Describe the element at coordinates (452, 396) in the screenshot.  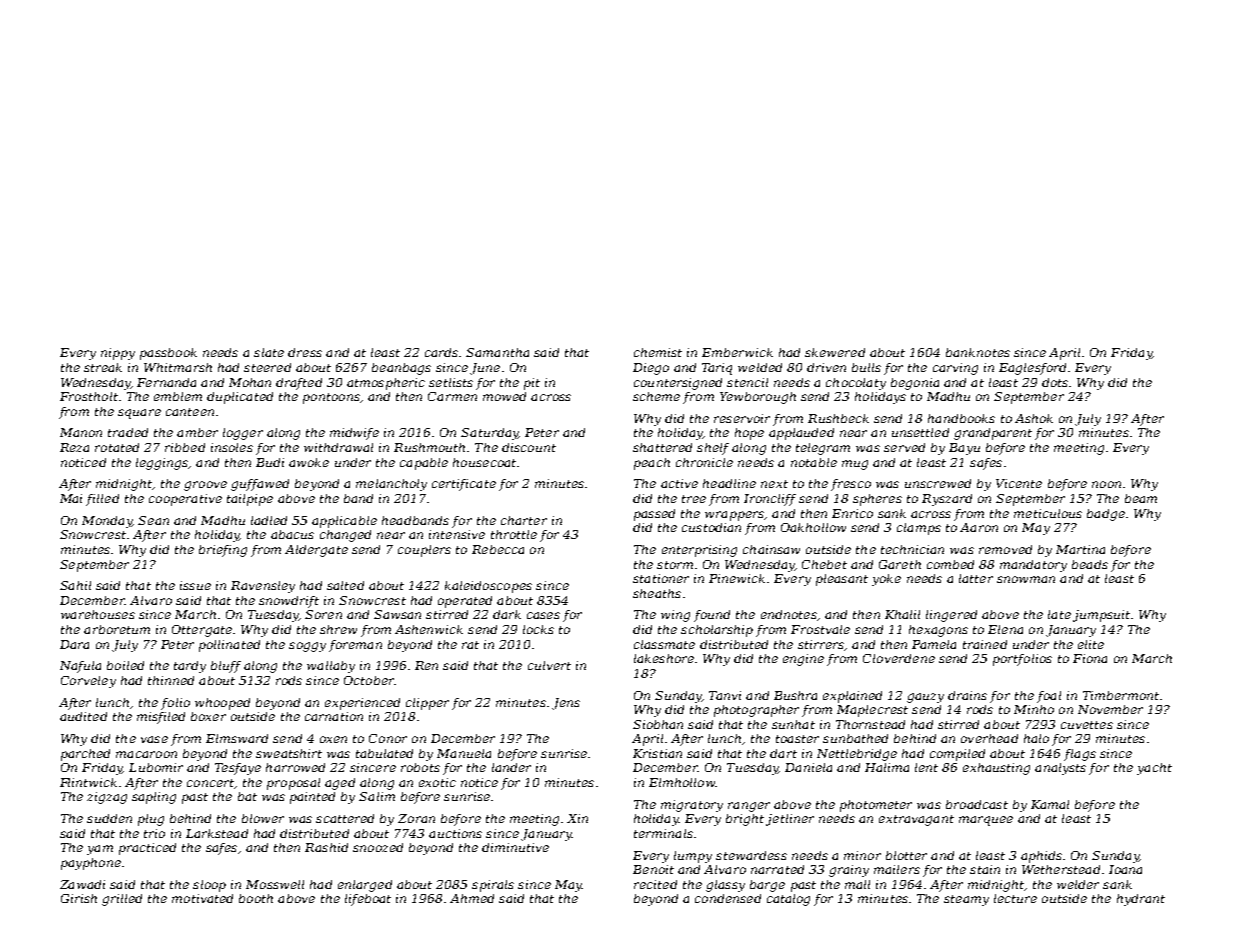
I see `Carmen` at that location.
